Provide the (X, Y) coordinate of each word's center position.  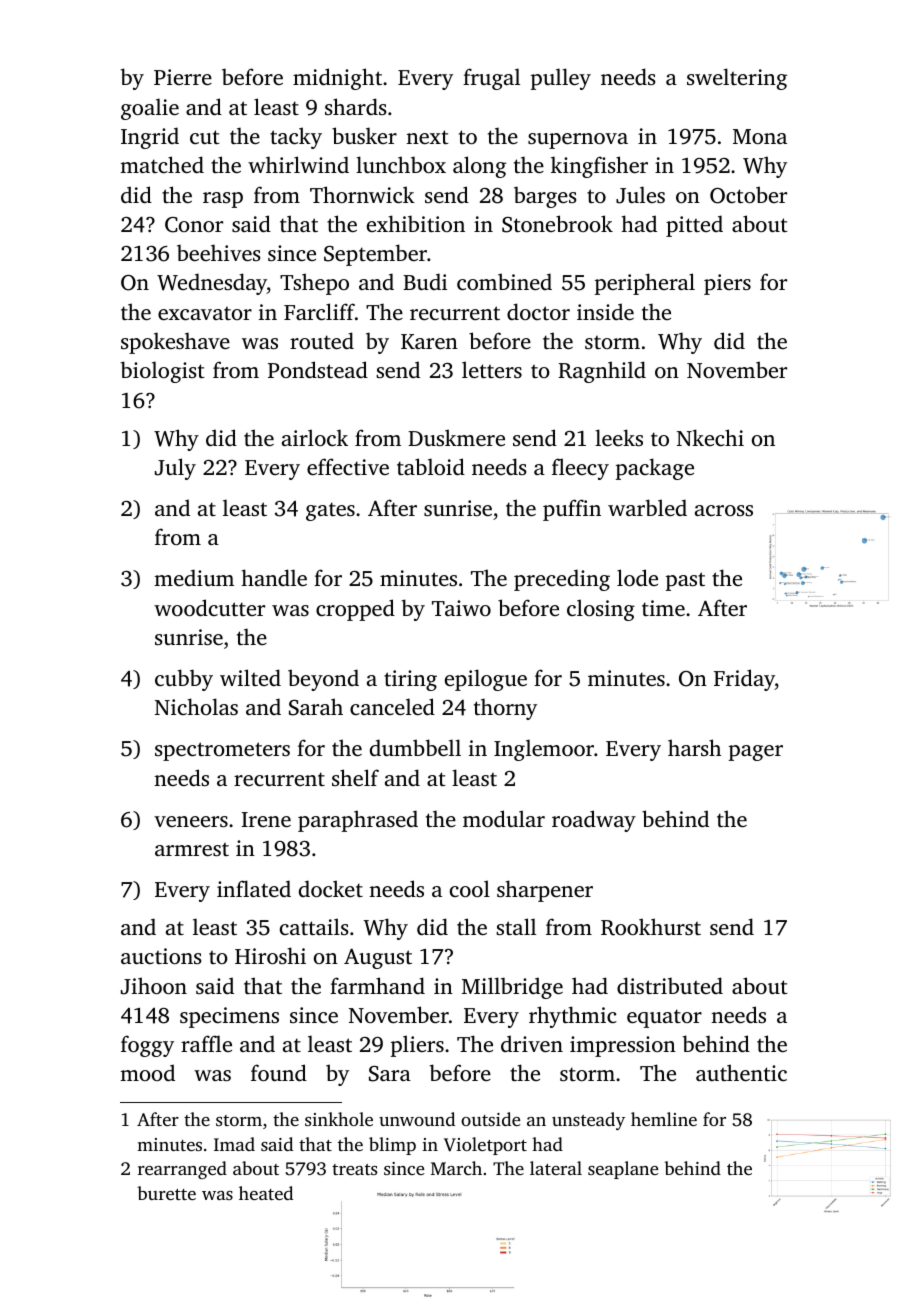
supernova (578, 141)
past (685, 581)
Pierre (183, 77)
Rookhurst (651, 927)
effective (348, 466)
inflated (254, 888)
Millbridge (512, 988)
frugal (491, 79)
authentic (741, 1072)
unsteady (588, 1121)
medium (194, 577)
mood (147, 1072)
